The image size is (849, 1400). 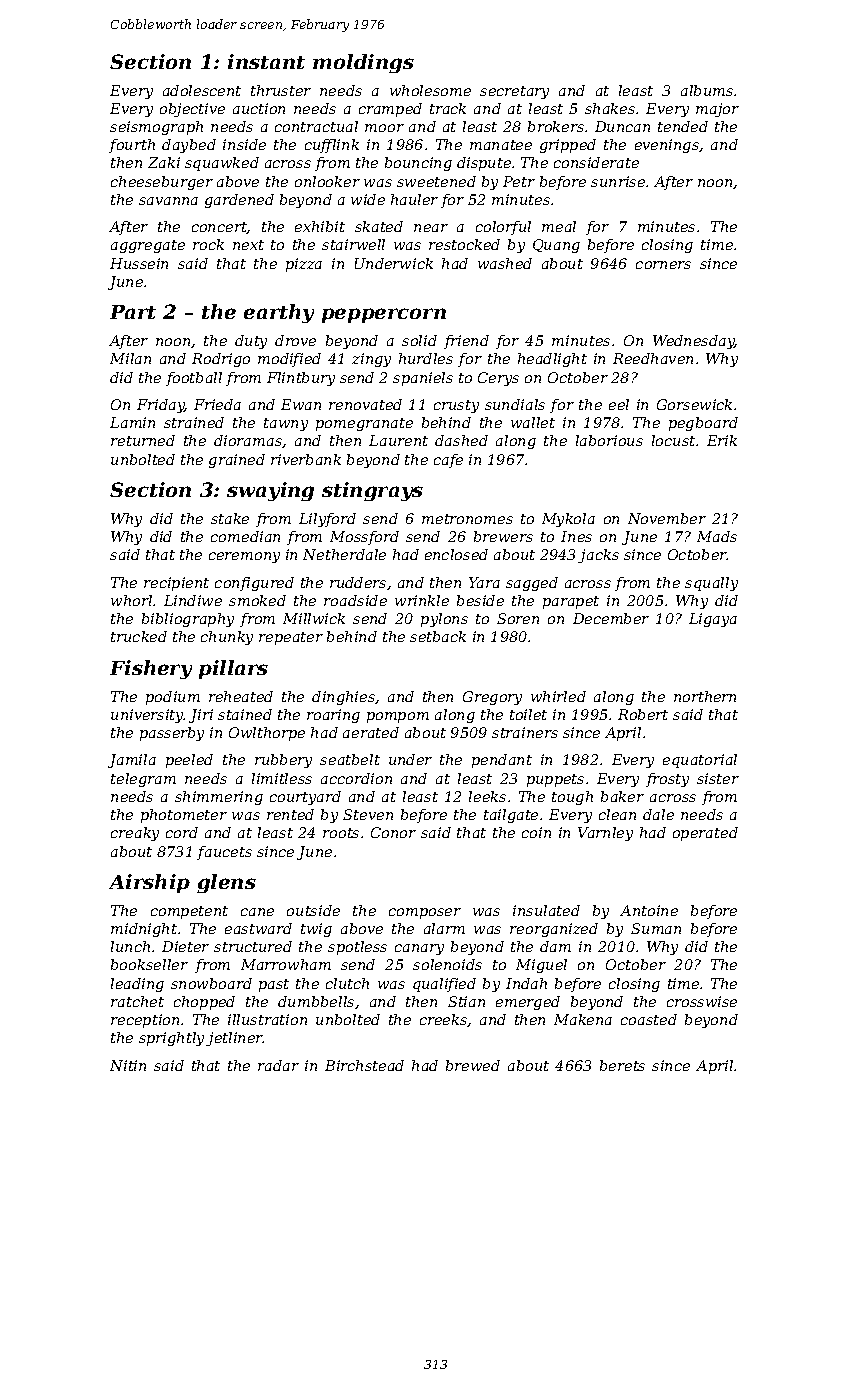 What do you see at coordinates (357, 948) in the screenshot?
I see `spotless` at bounding box center [357, 948].
